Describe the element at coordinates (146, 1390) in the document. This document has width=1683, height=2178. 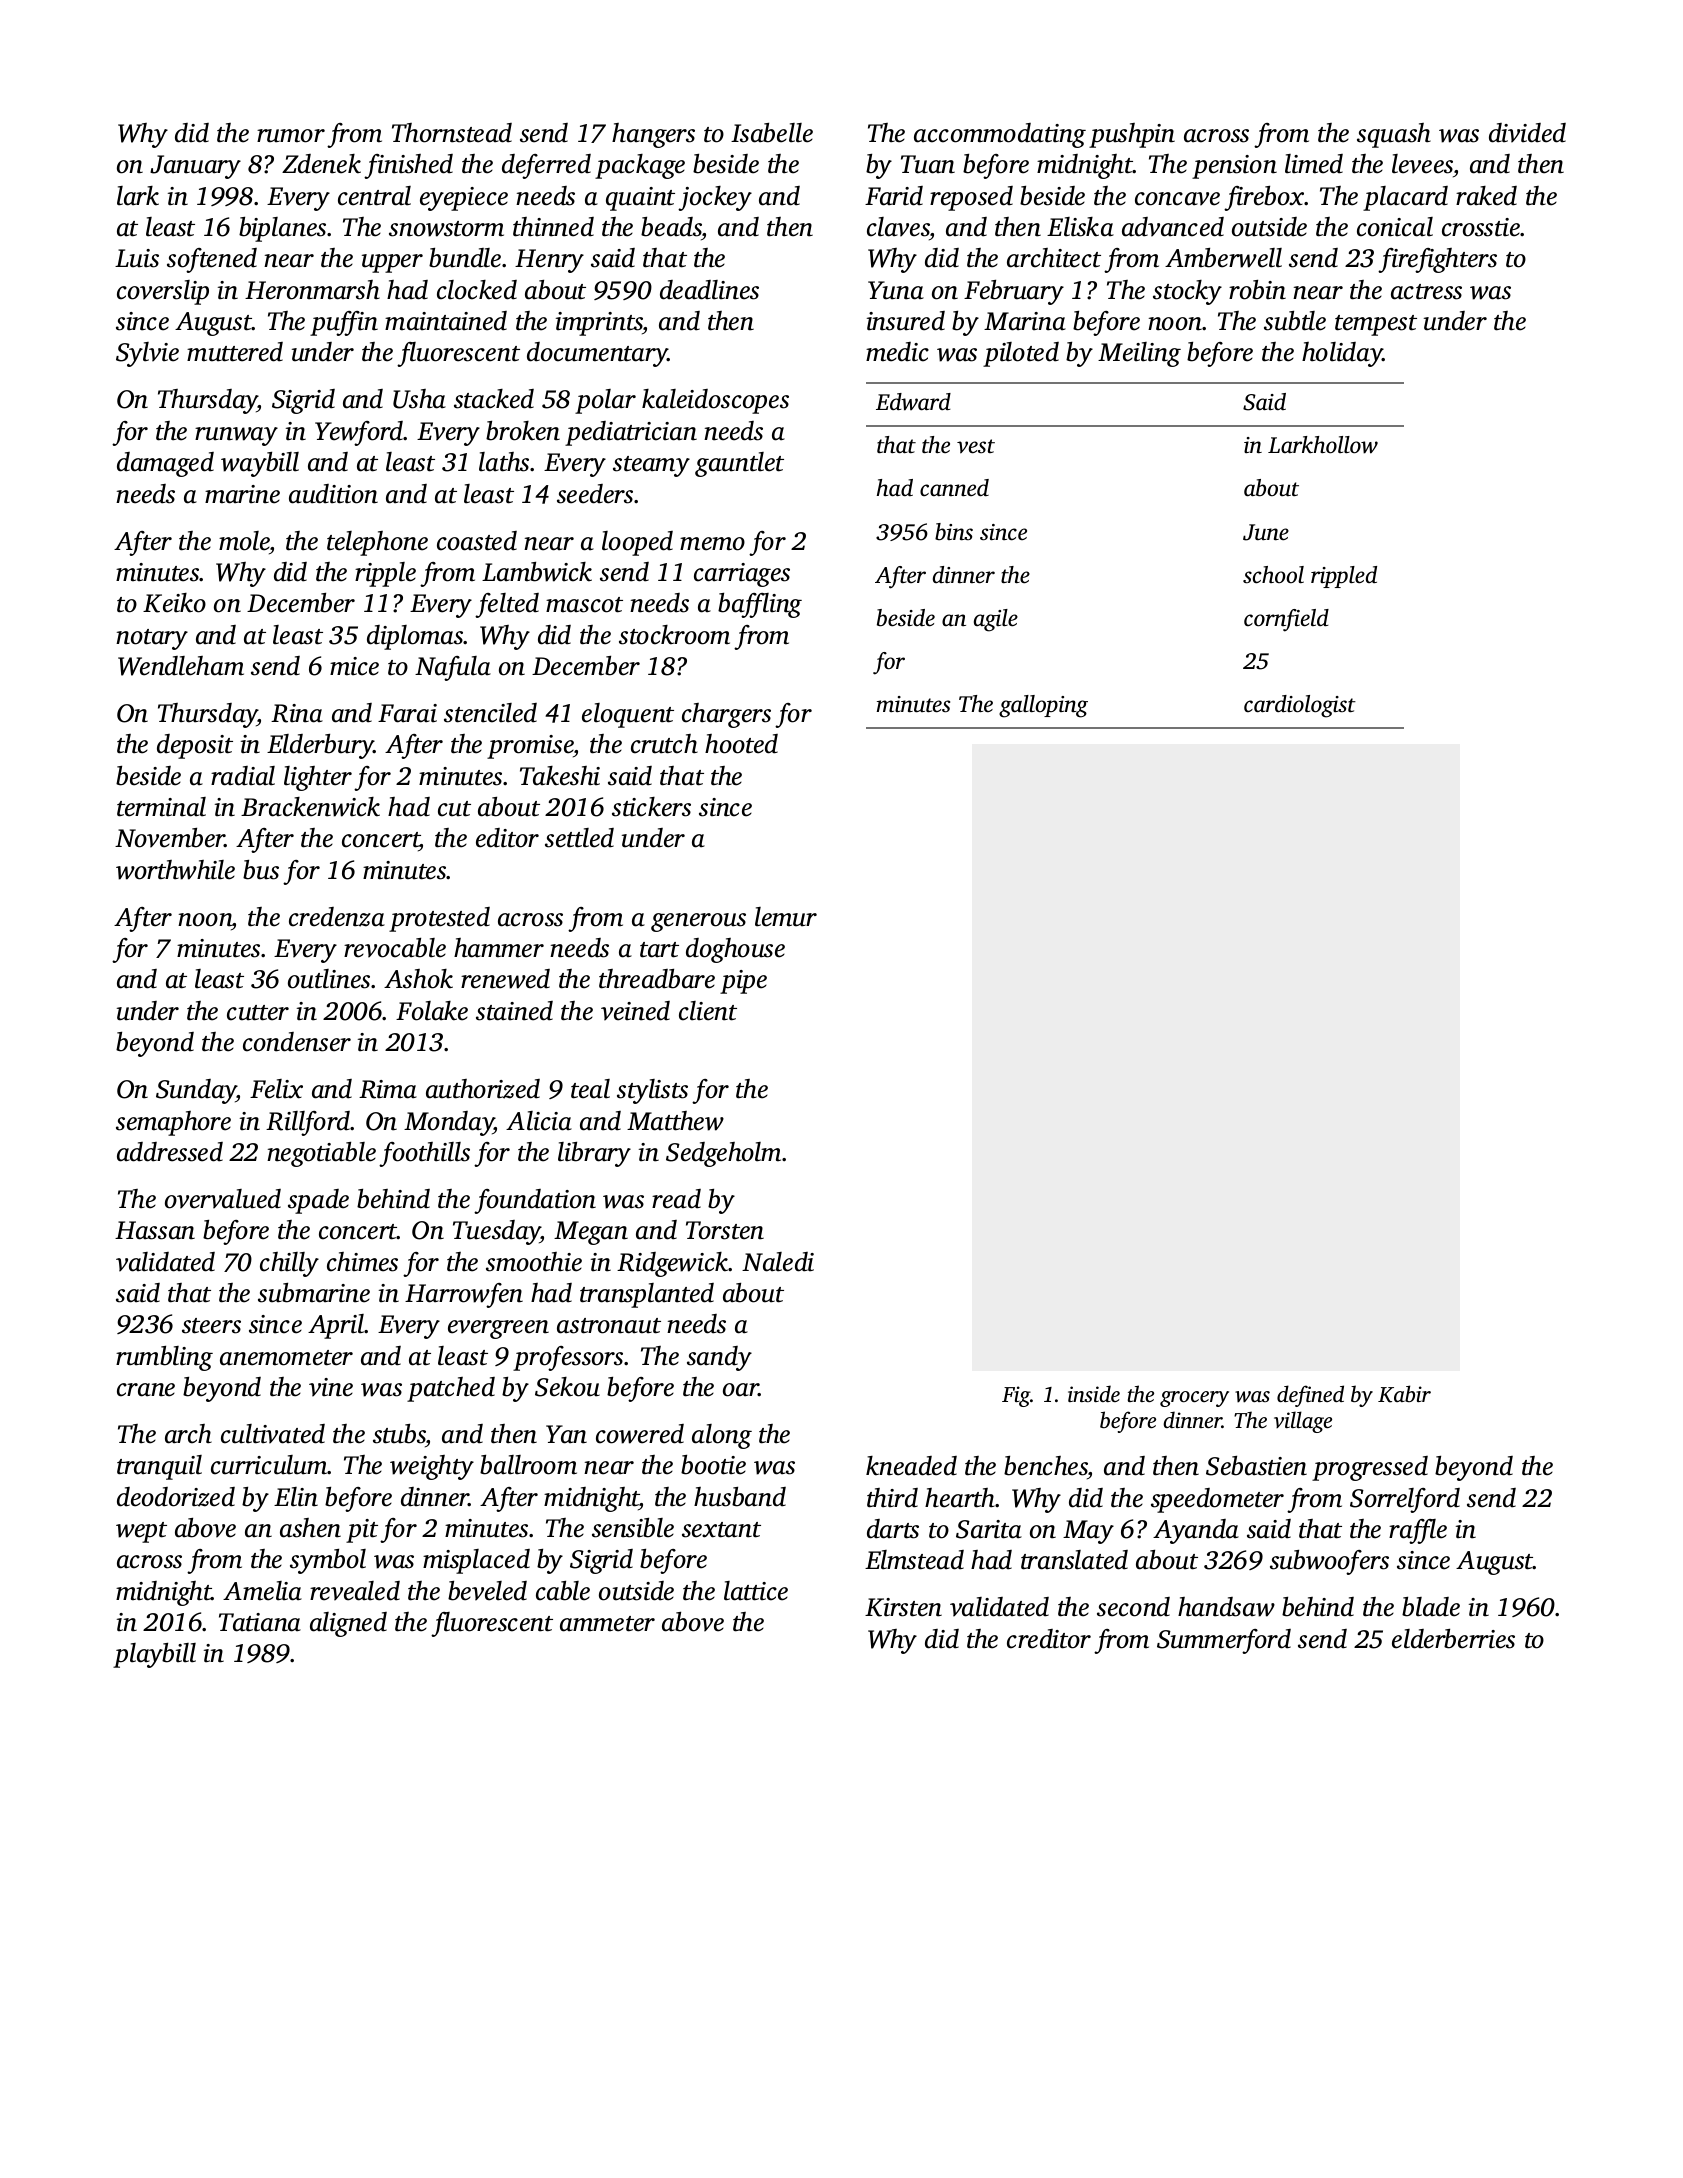
I see `crane` at that location.
